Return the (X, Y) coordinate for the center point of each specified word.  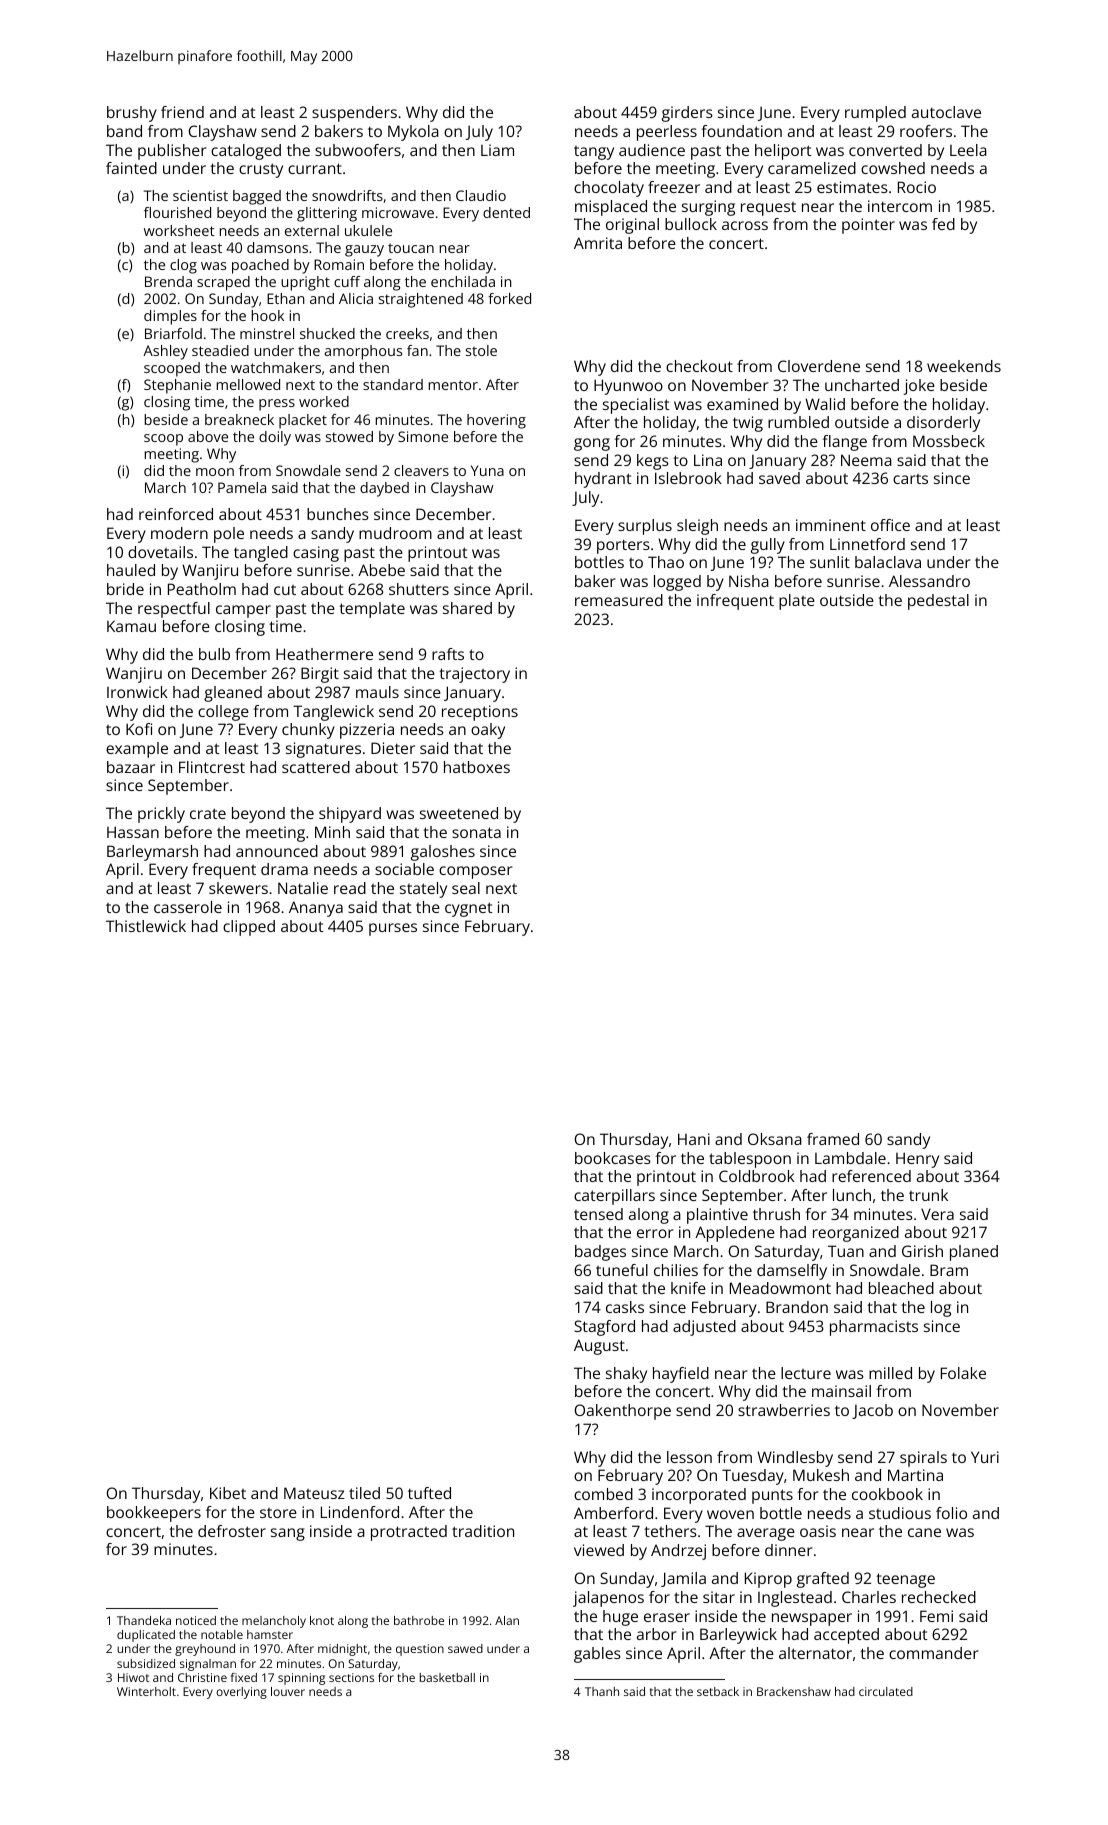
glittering (327, 214)
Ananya (316, 909)
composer (476, 872)
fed (943, 224)
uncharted (862, 385)
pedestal (938, 602)
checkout (699, 366)
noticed (196, 1620)
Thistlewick (146, 926)
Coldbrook (757, 1176)
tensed (598, 1214)
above (208, 436)
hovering (496, 421)
